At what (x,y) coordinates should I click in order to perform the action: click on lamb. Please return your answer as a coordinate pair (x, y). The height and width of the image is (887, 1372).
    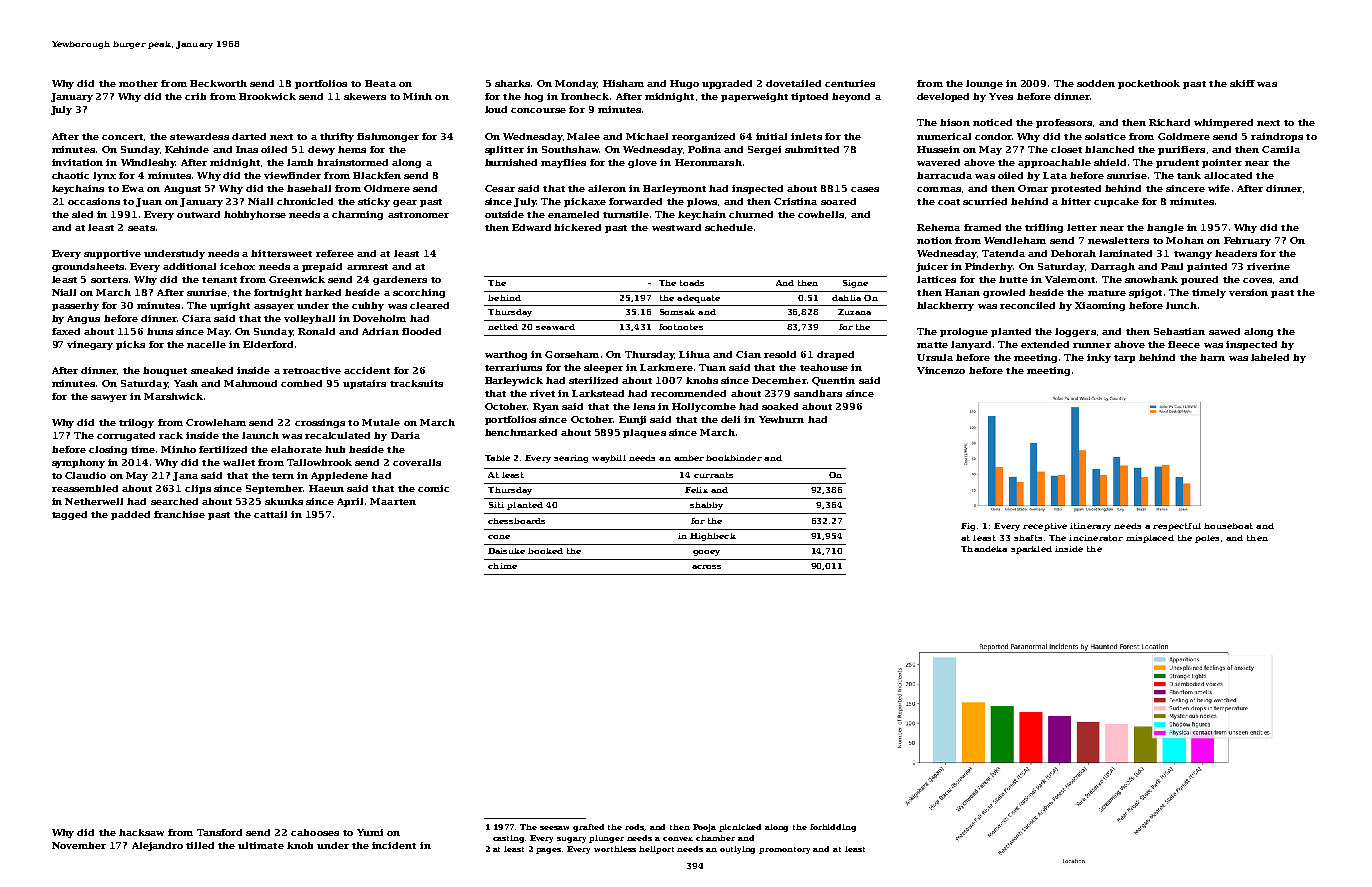
    Looking at the image, I should click on (300, 162).
